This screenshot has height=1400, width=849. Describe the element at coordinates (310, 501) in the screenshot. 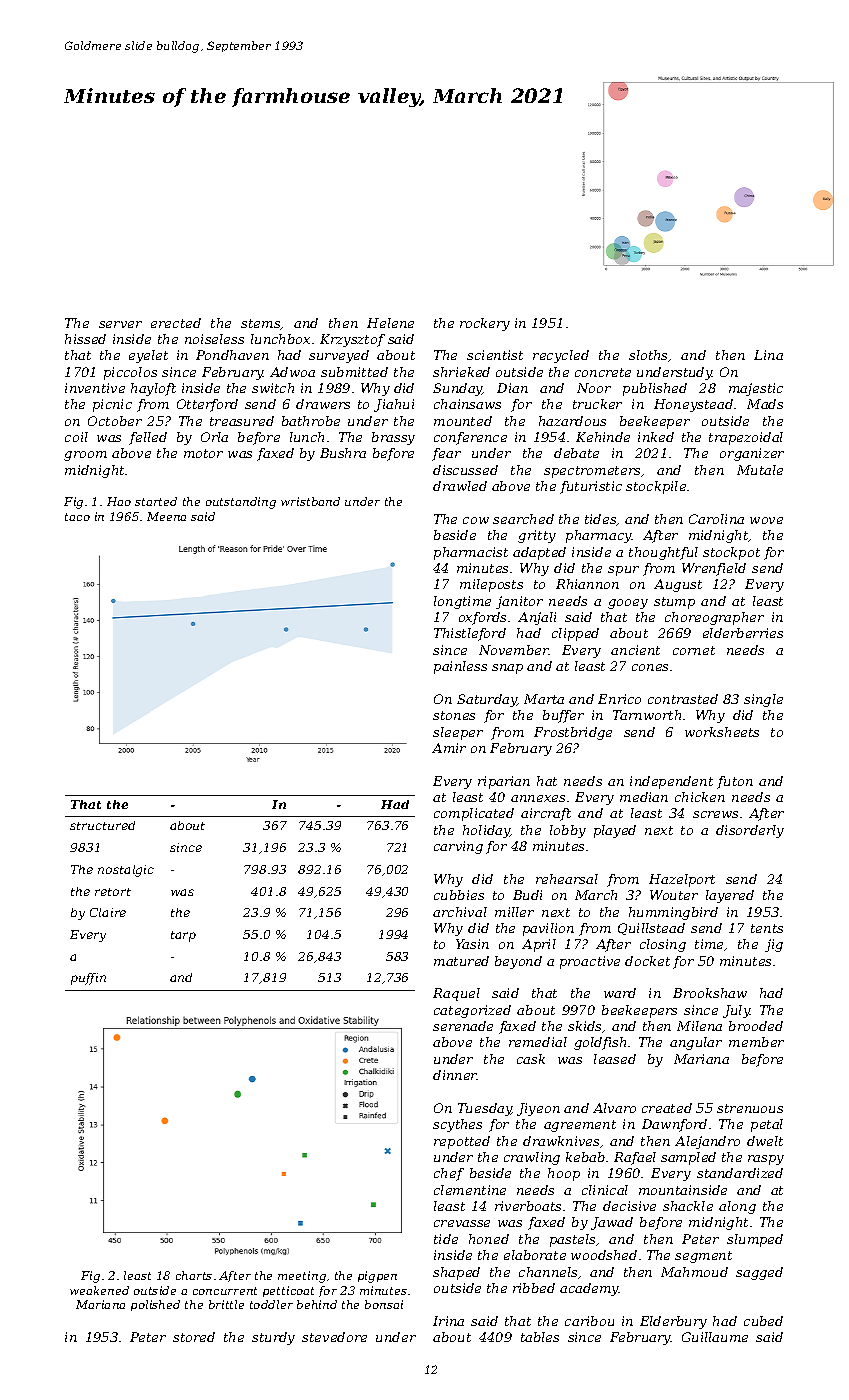

I see `wristband` at that location.
